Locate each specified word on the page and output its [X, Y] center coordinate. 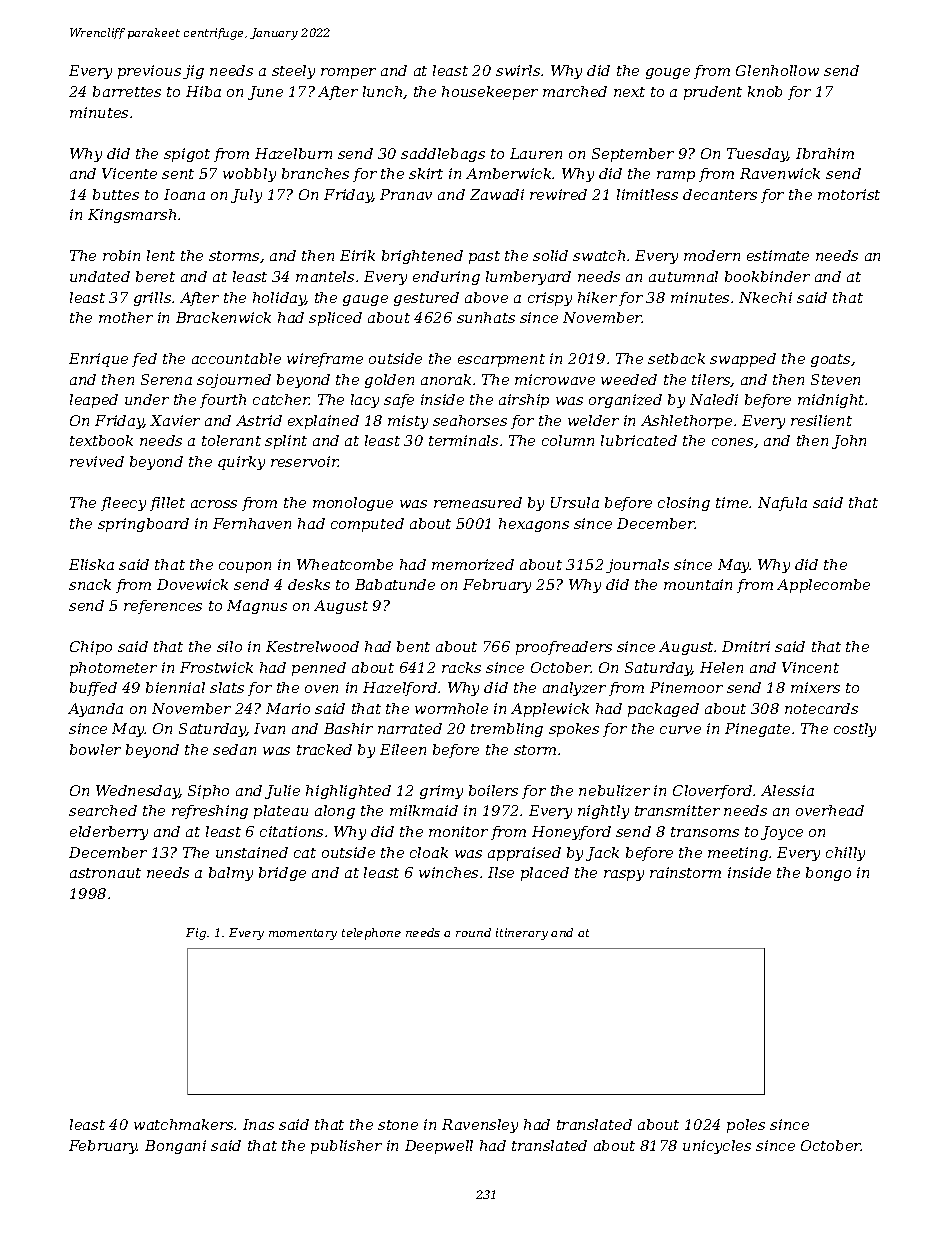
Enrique [98, 360]
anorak [446, 379]
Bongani [175, 1147]
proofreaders [564, 648]
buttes [116, 194]
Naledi [714, 399]
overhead [830, 810]
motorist [849, 194]
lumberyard [528, 278]
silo [229, 646]
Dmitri [746, 646]
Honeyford [571, 833]
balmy [231, 874]
